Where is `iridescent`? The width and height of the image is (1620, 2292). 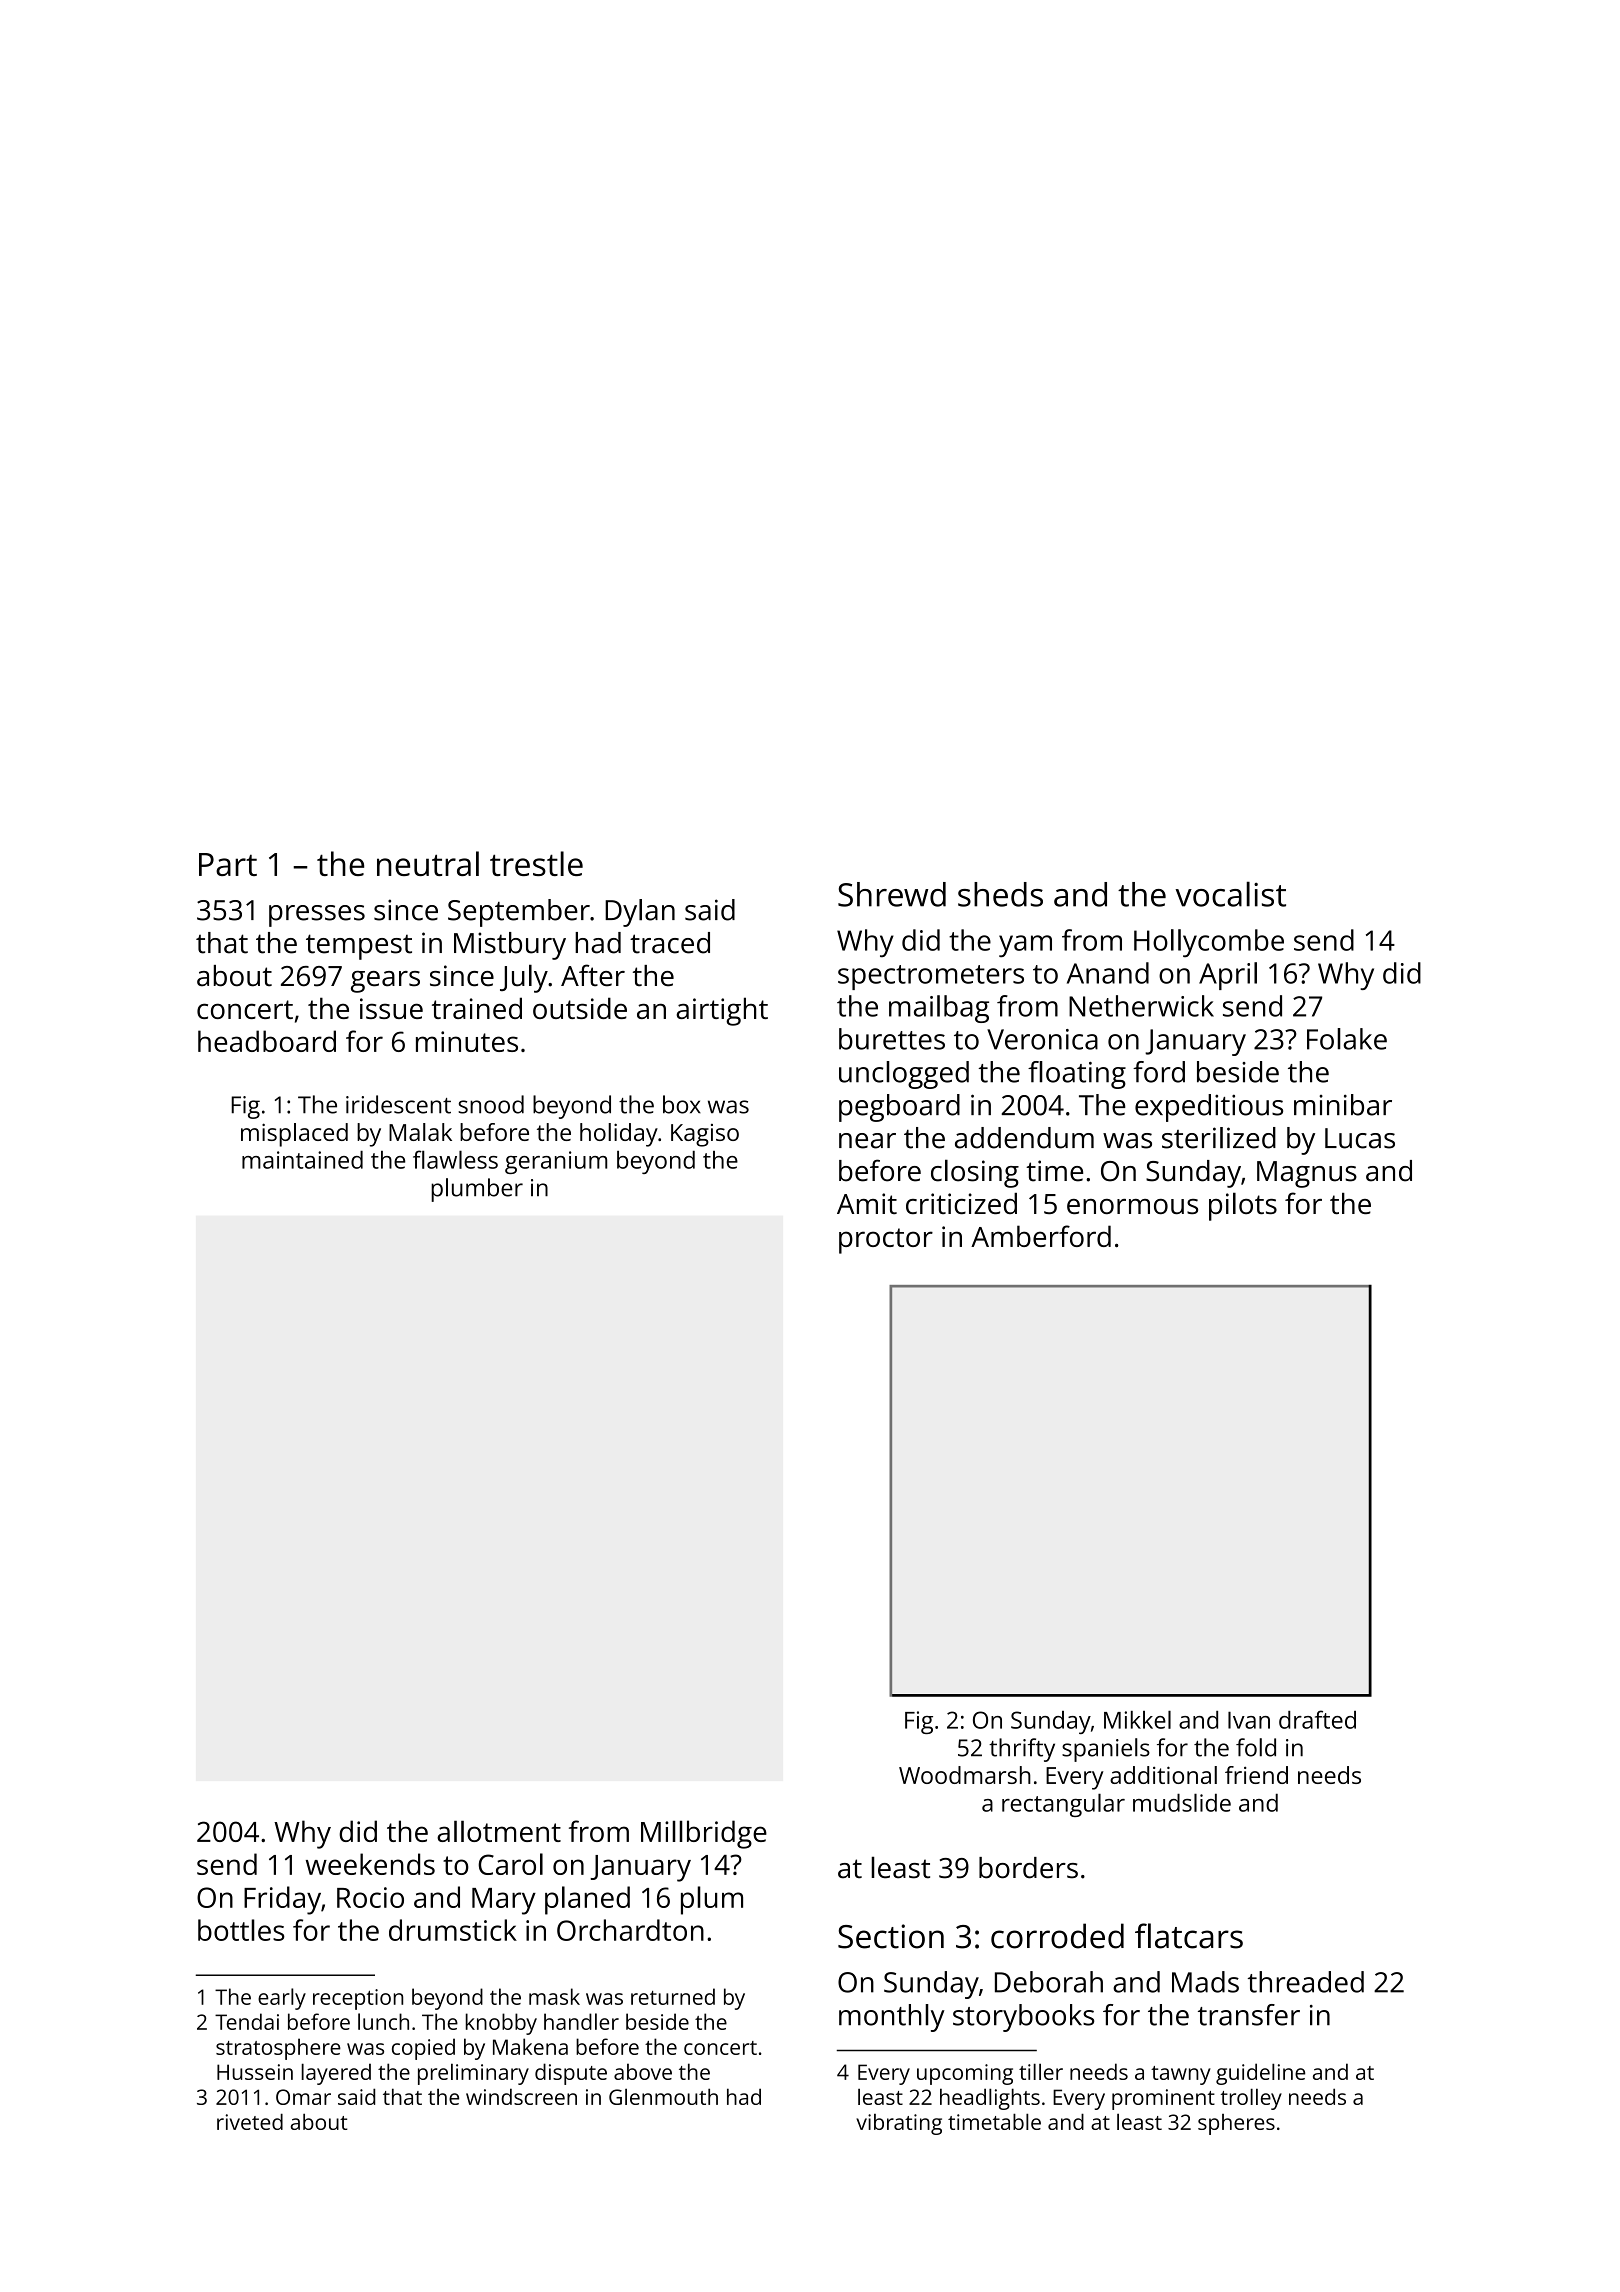 iridescent is located at coordinates (398, 1104).
